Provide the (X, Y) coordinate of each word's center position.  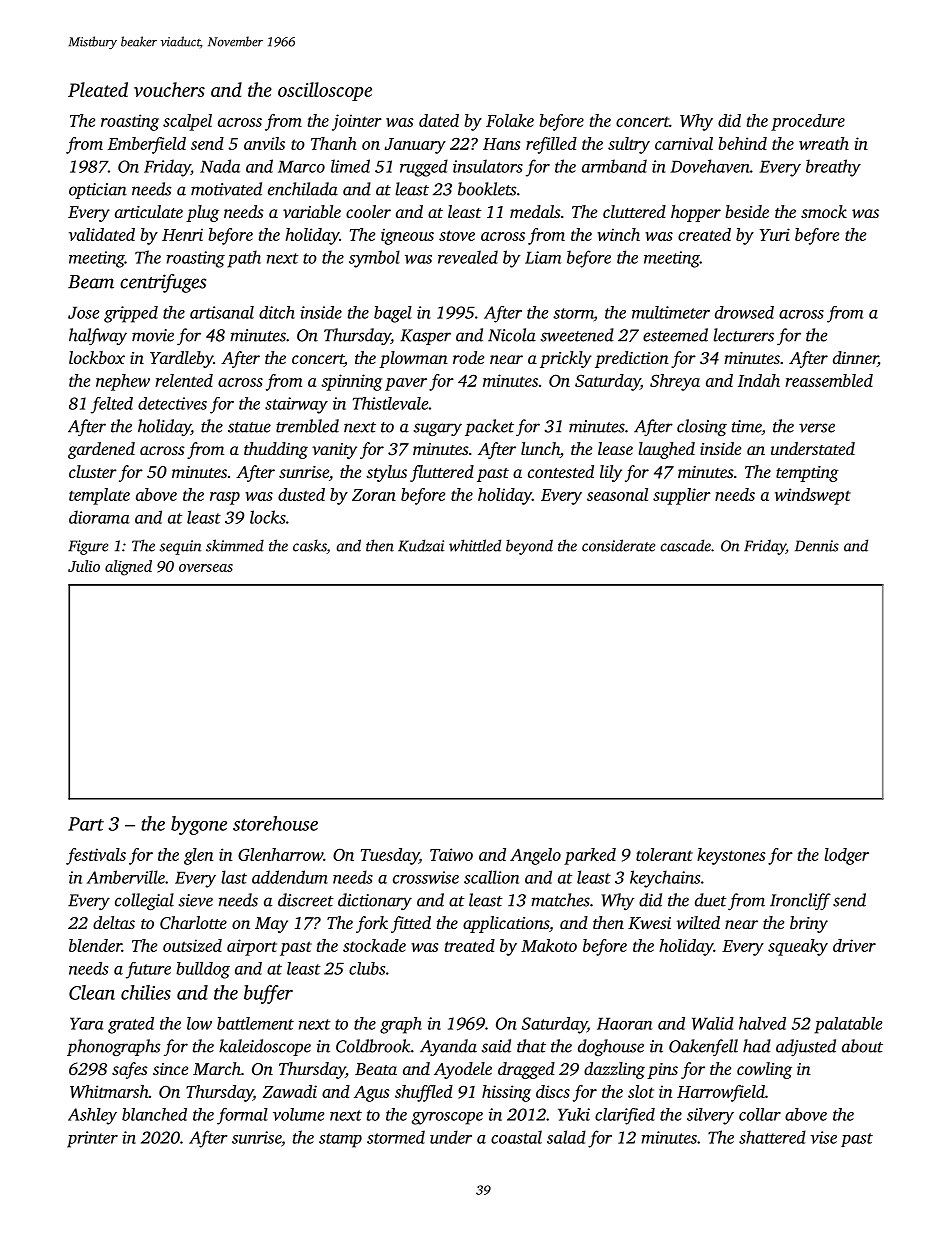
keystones (731, 856)
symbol (374, 259)
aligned (128, 568)
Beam (91, 282)
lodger (846, 856)
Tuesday (390, 856)
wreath (824, 143)
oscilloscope (325, 91)
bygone (199, 825)
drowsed (744, 312)
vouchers (169, 89)
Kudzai (421, 545)
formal (242, 1116)
